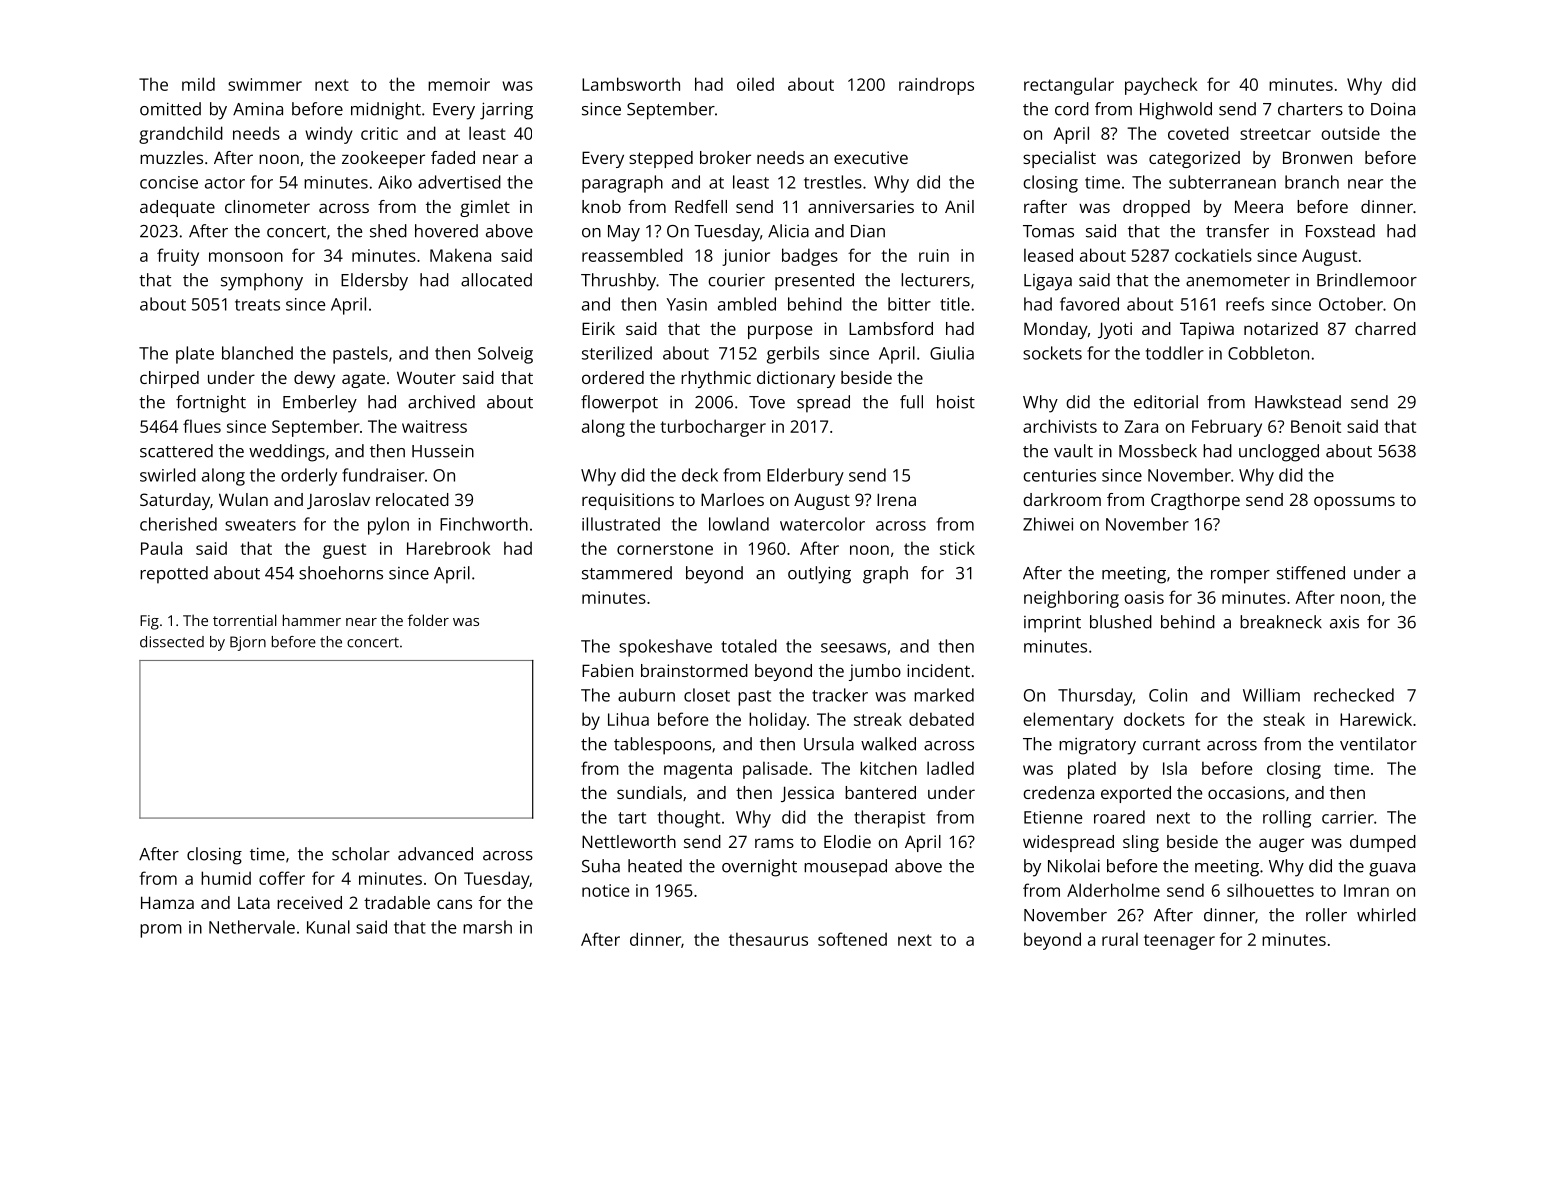 The width and height of the screenshot is (1556, 1203). I want to click on Lambsworth, so click(631, 84).
